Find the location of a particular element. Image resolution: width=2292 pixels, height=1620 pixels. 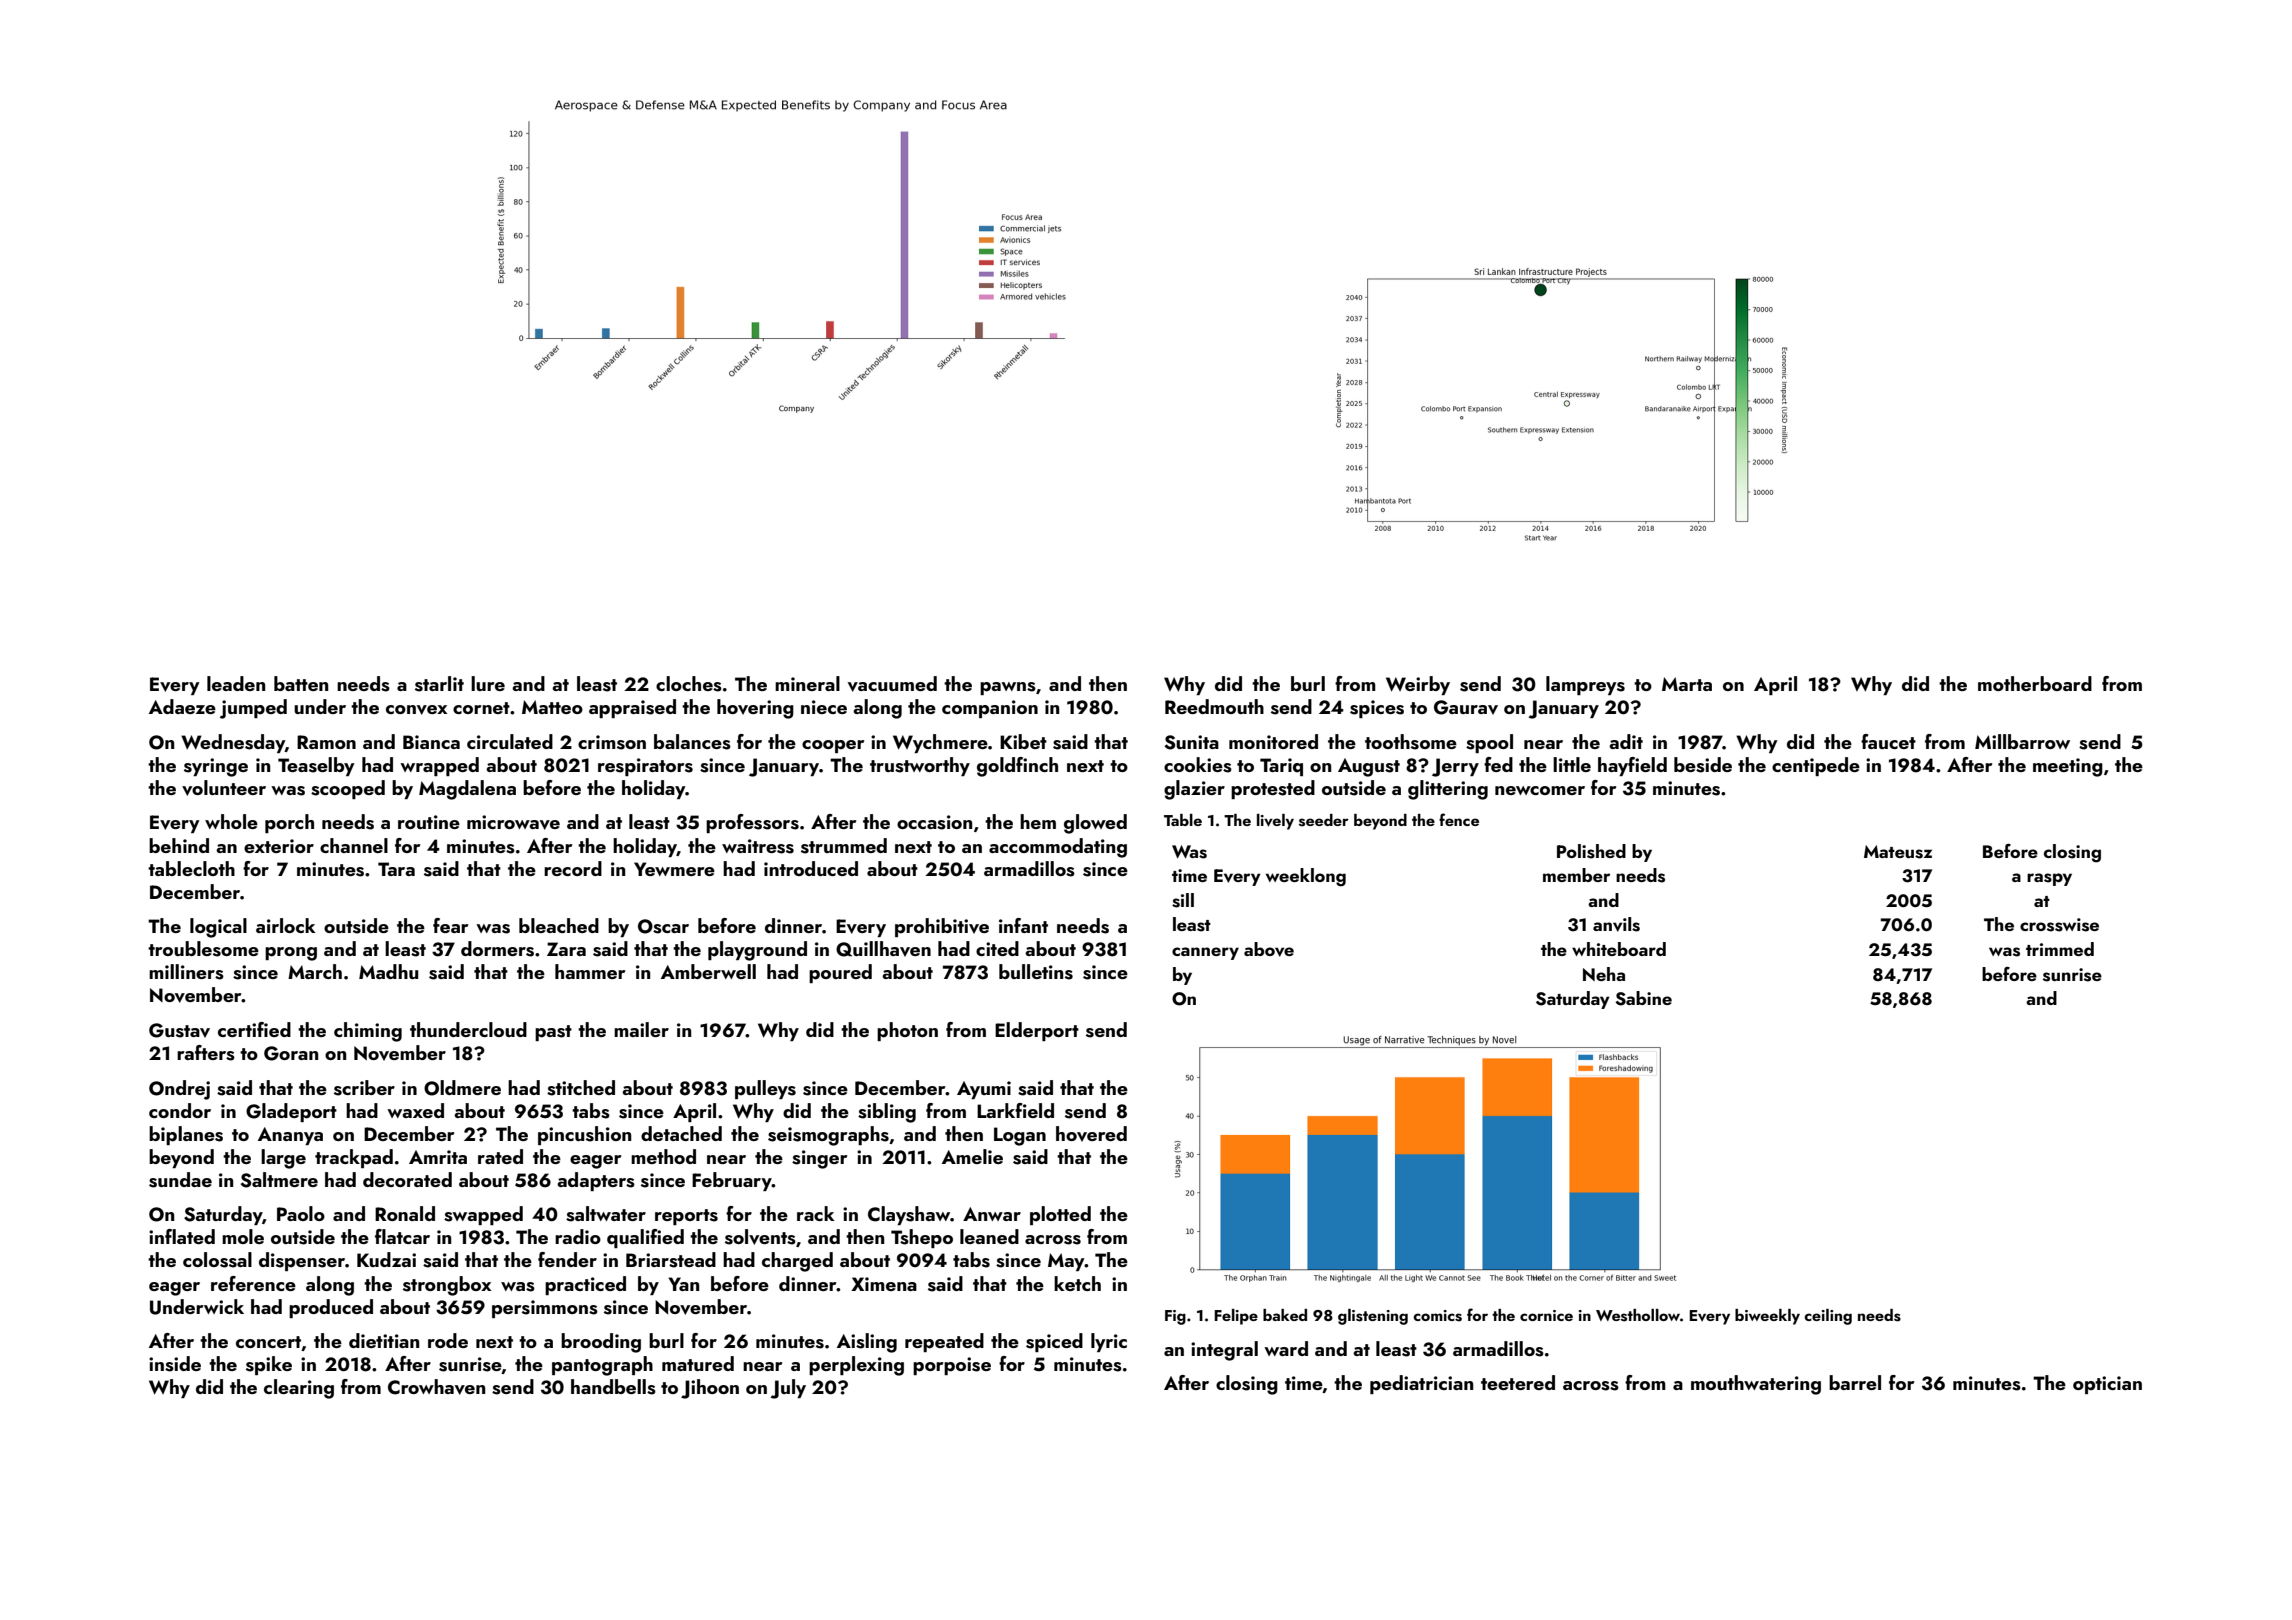

milliners is located at coordinates (186, 972).
